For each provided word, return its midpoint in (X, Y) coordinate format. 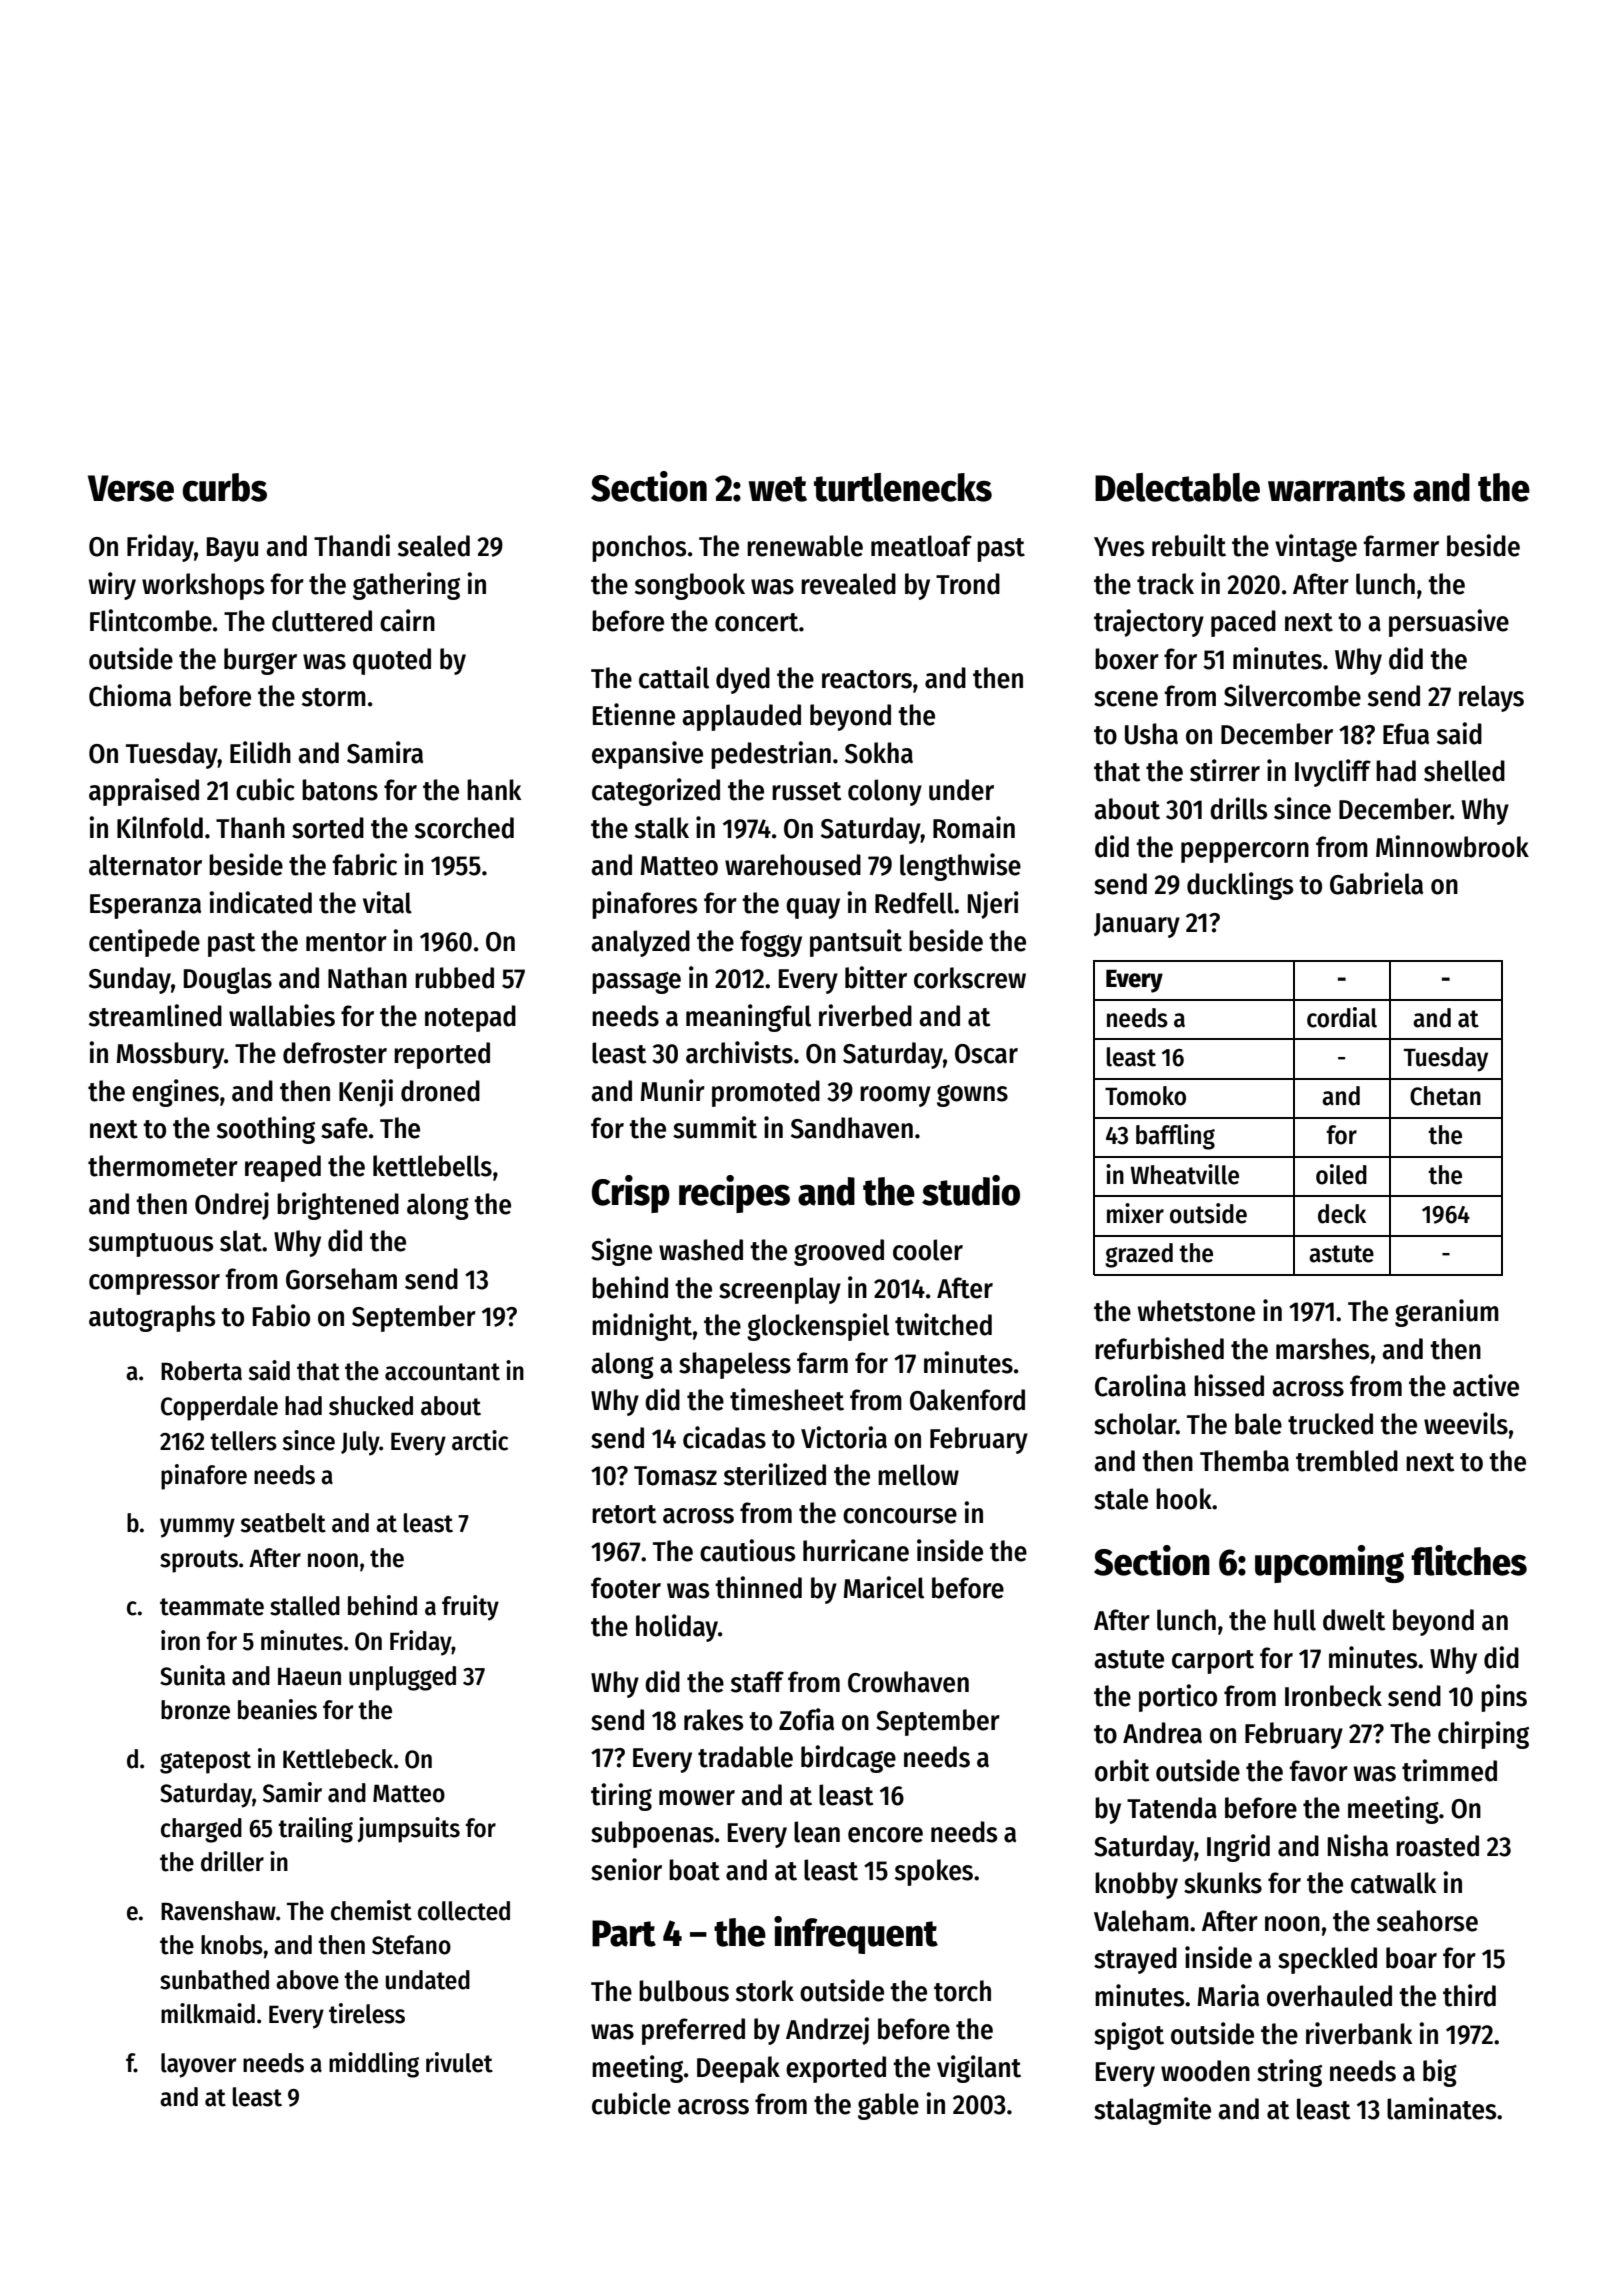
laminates (1441, 2108)
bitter (876, 977)
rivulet (459, 2062)
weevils (1466, 1423)
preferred (693, 2031)
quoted (392, 661)
